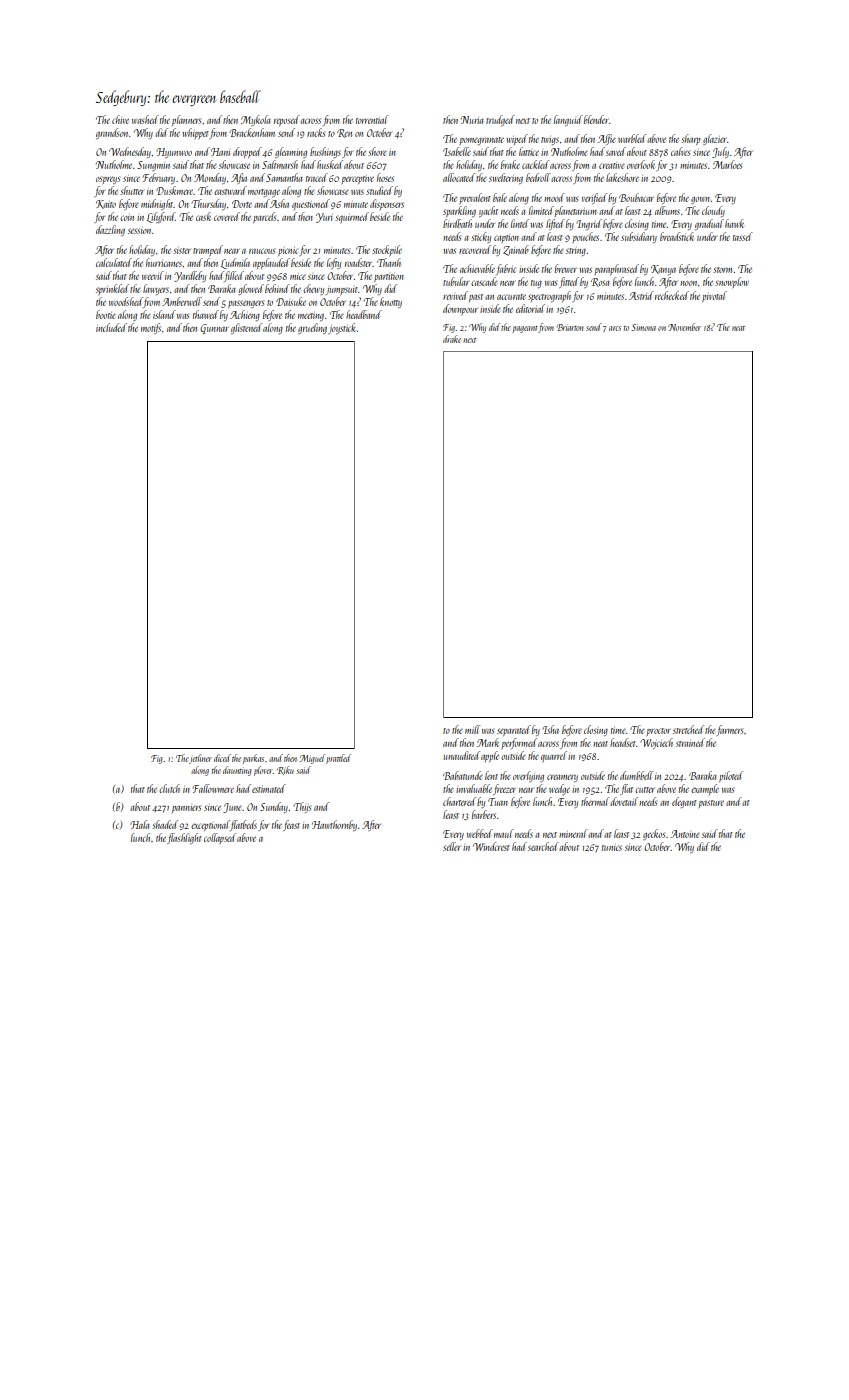 This screenshot has width=849, height=1400. I want to click on husked, so click(330, 164).
